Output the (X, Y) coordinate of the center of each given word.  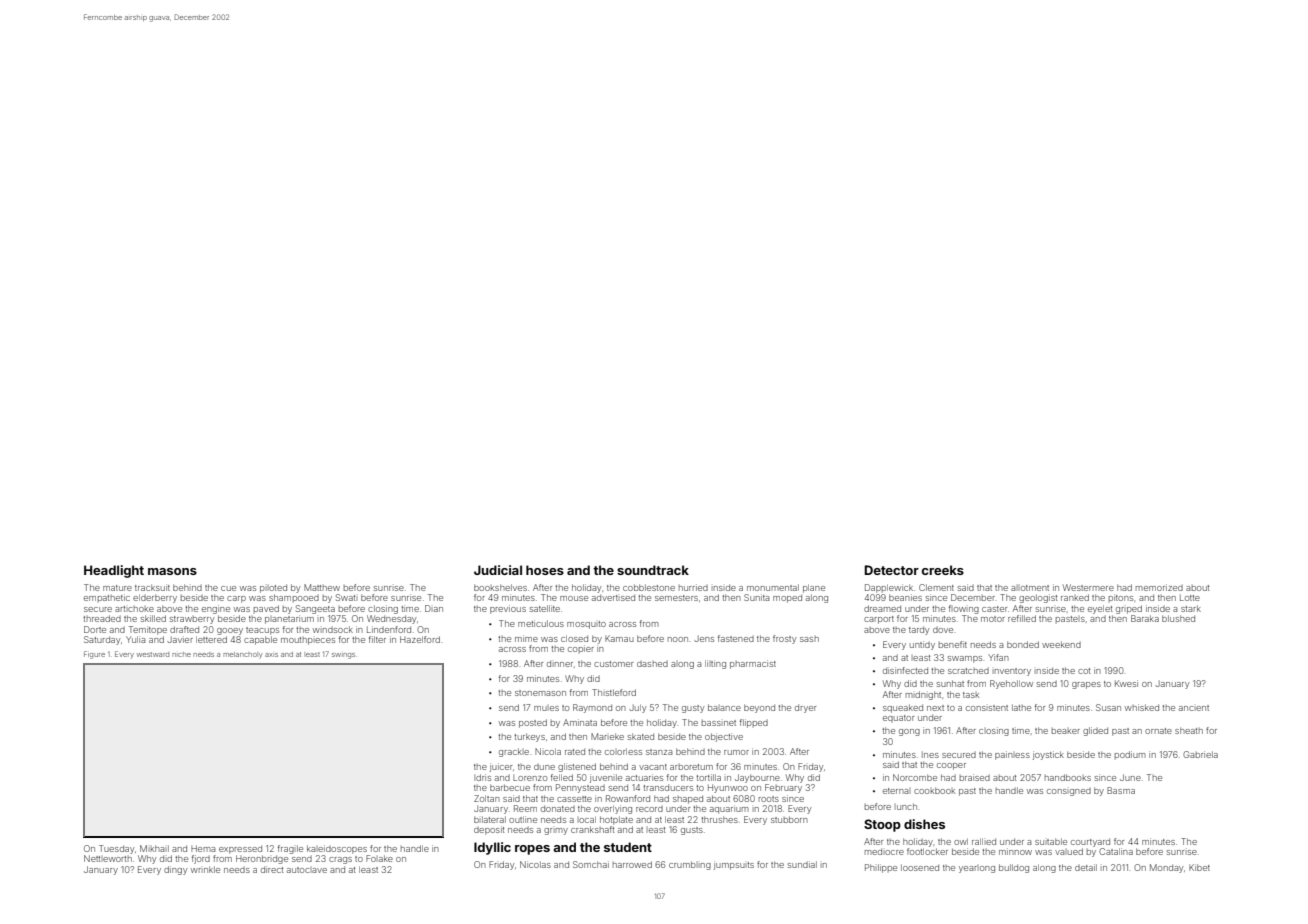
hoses (545, 570)
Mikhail (154, 848)
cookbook (934, 790)
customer (613, 664)
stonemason (540, 693)
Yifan (998, 657)
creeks (943, 570)
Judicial (498, 570)
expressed (240, 849)
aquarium (729, 809)
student (628, 847)
